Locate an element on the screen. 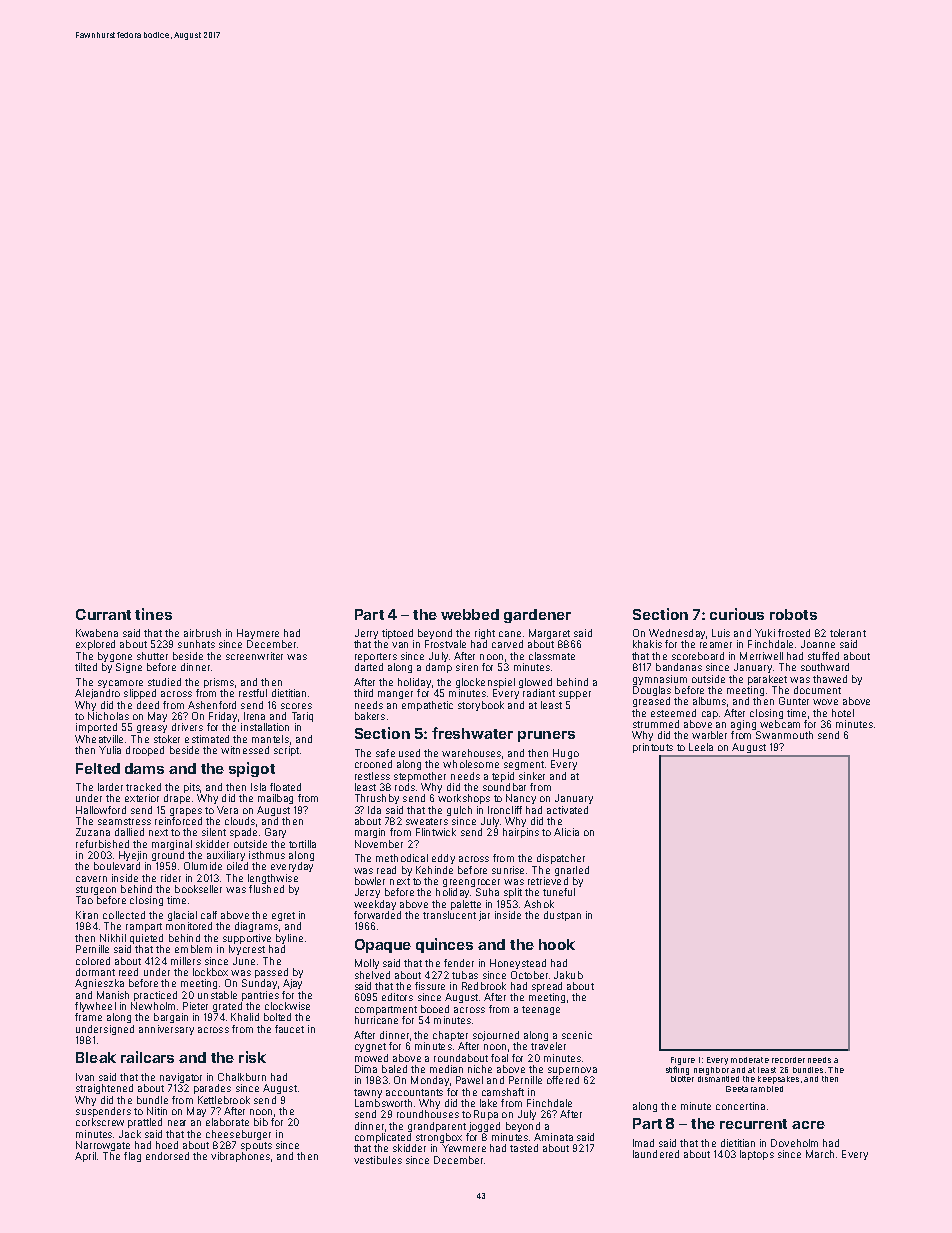 Image resolution: width=952 pixels, height=1233 pixels. warehouses is located at coordinates (471, 753).
